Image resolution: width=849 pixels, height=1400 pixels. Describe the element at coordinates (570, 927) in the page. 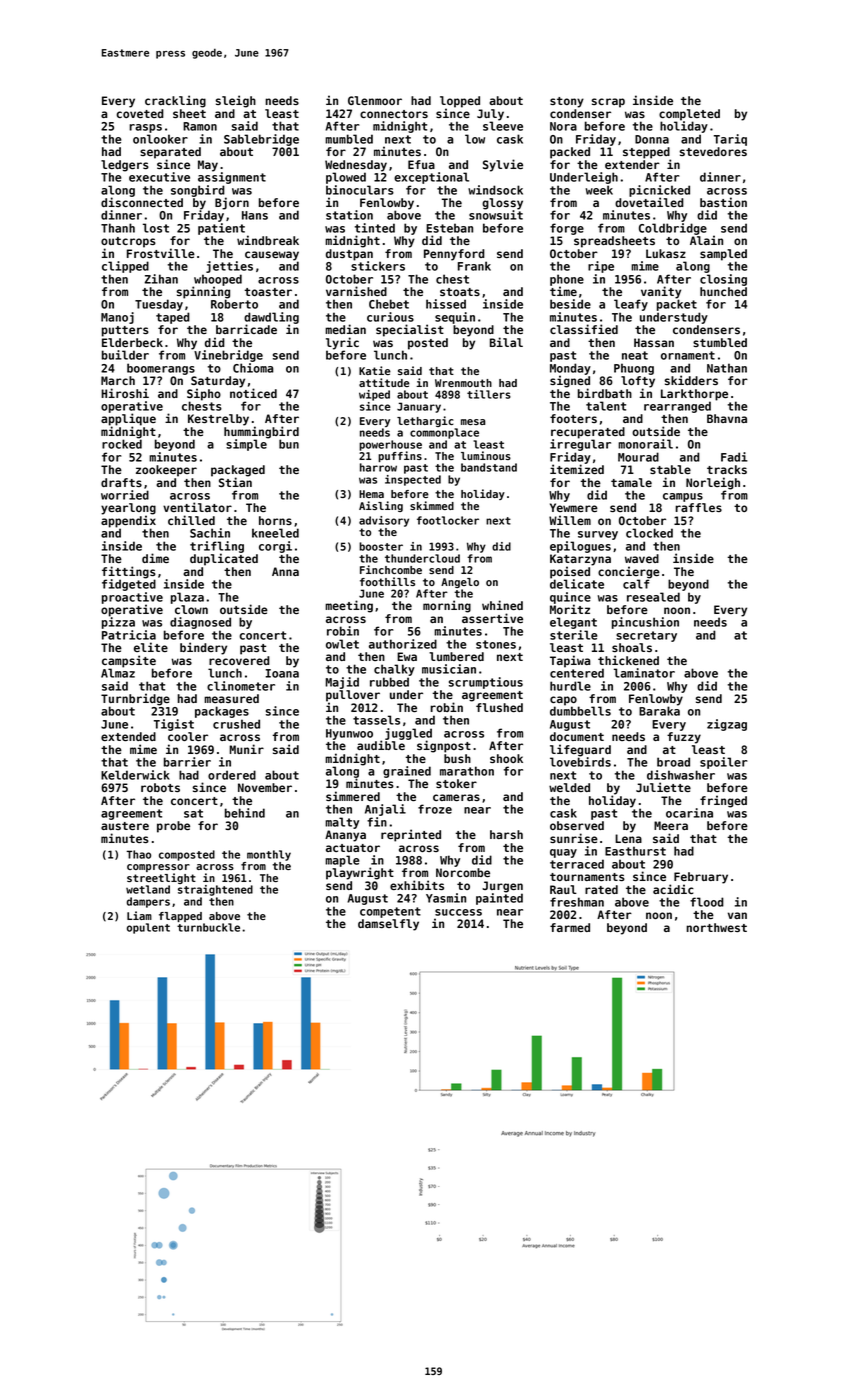

I see `farmed` at that location.
